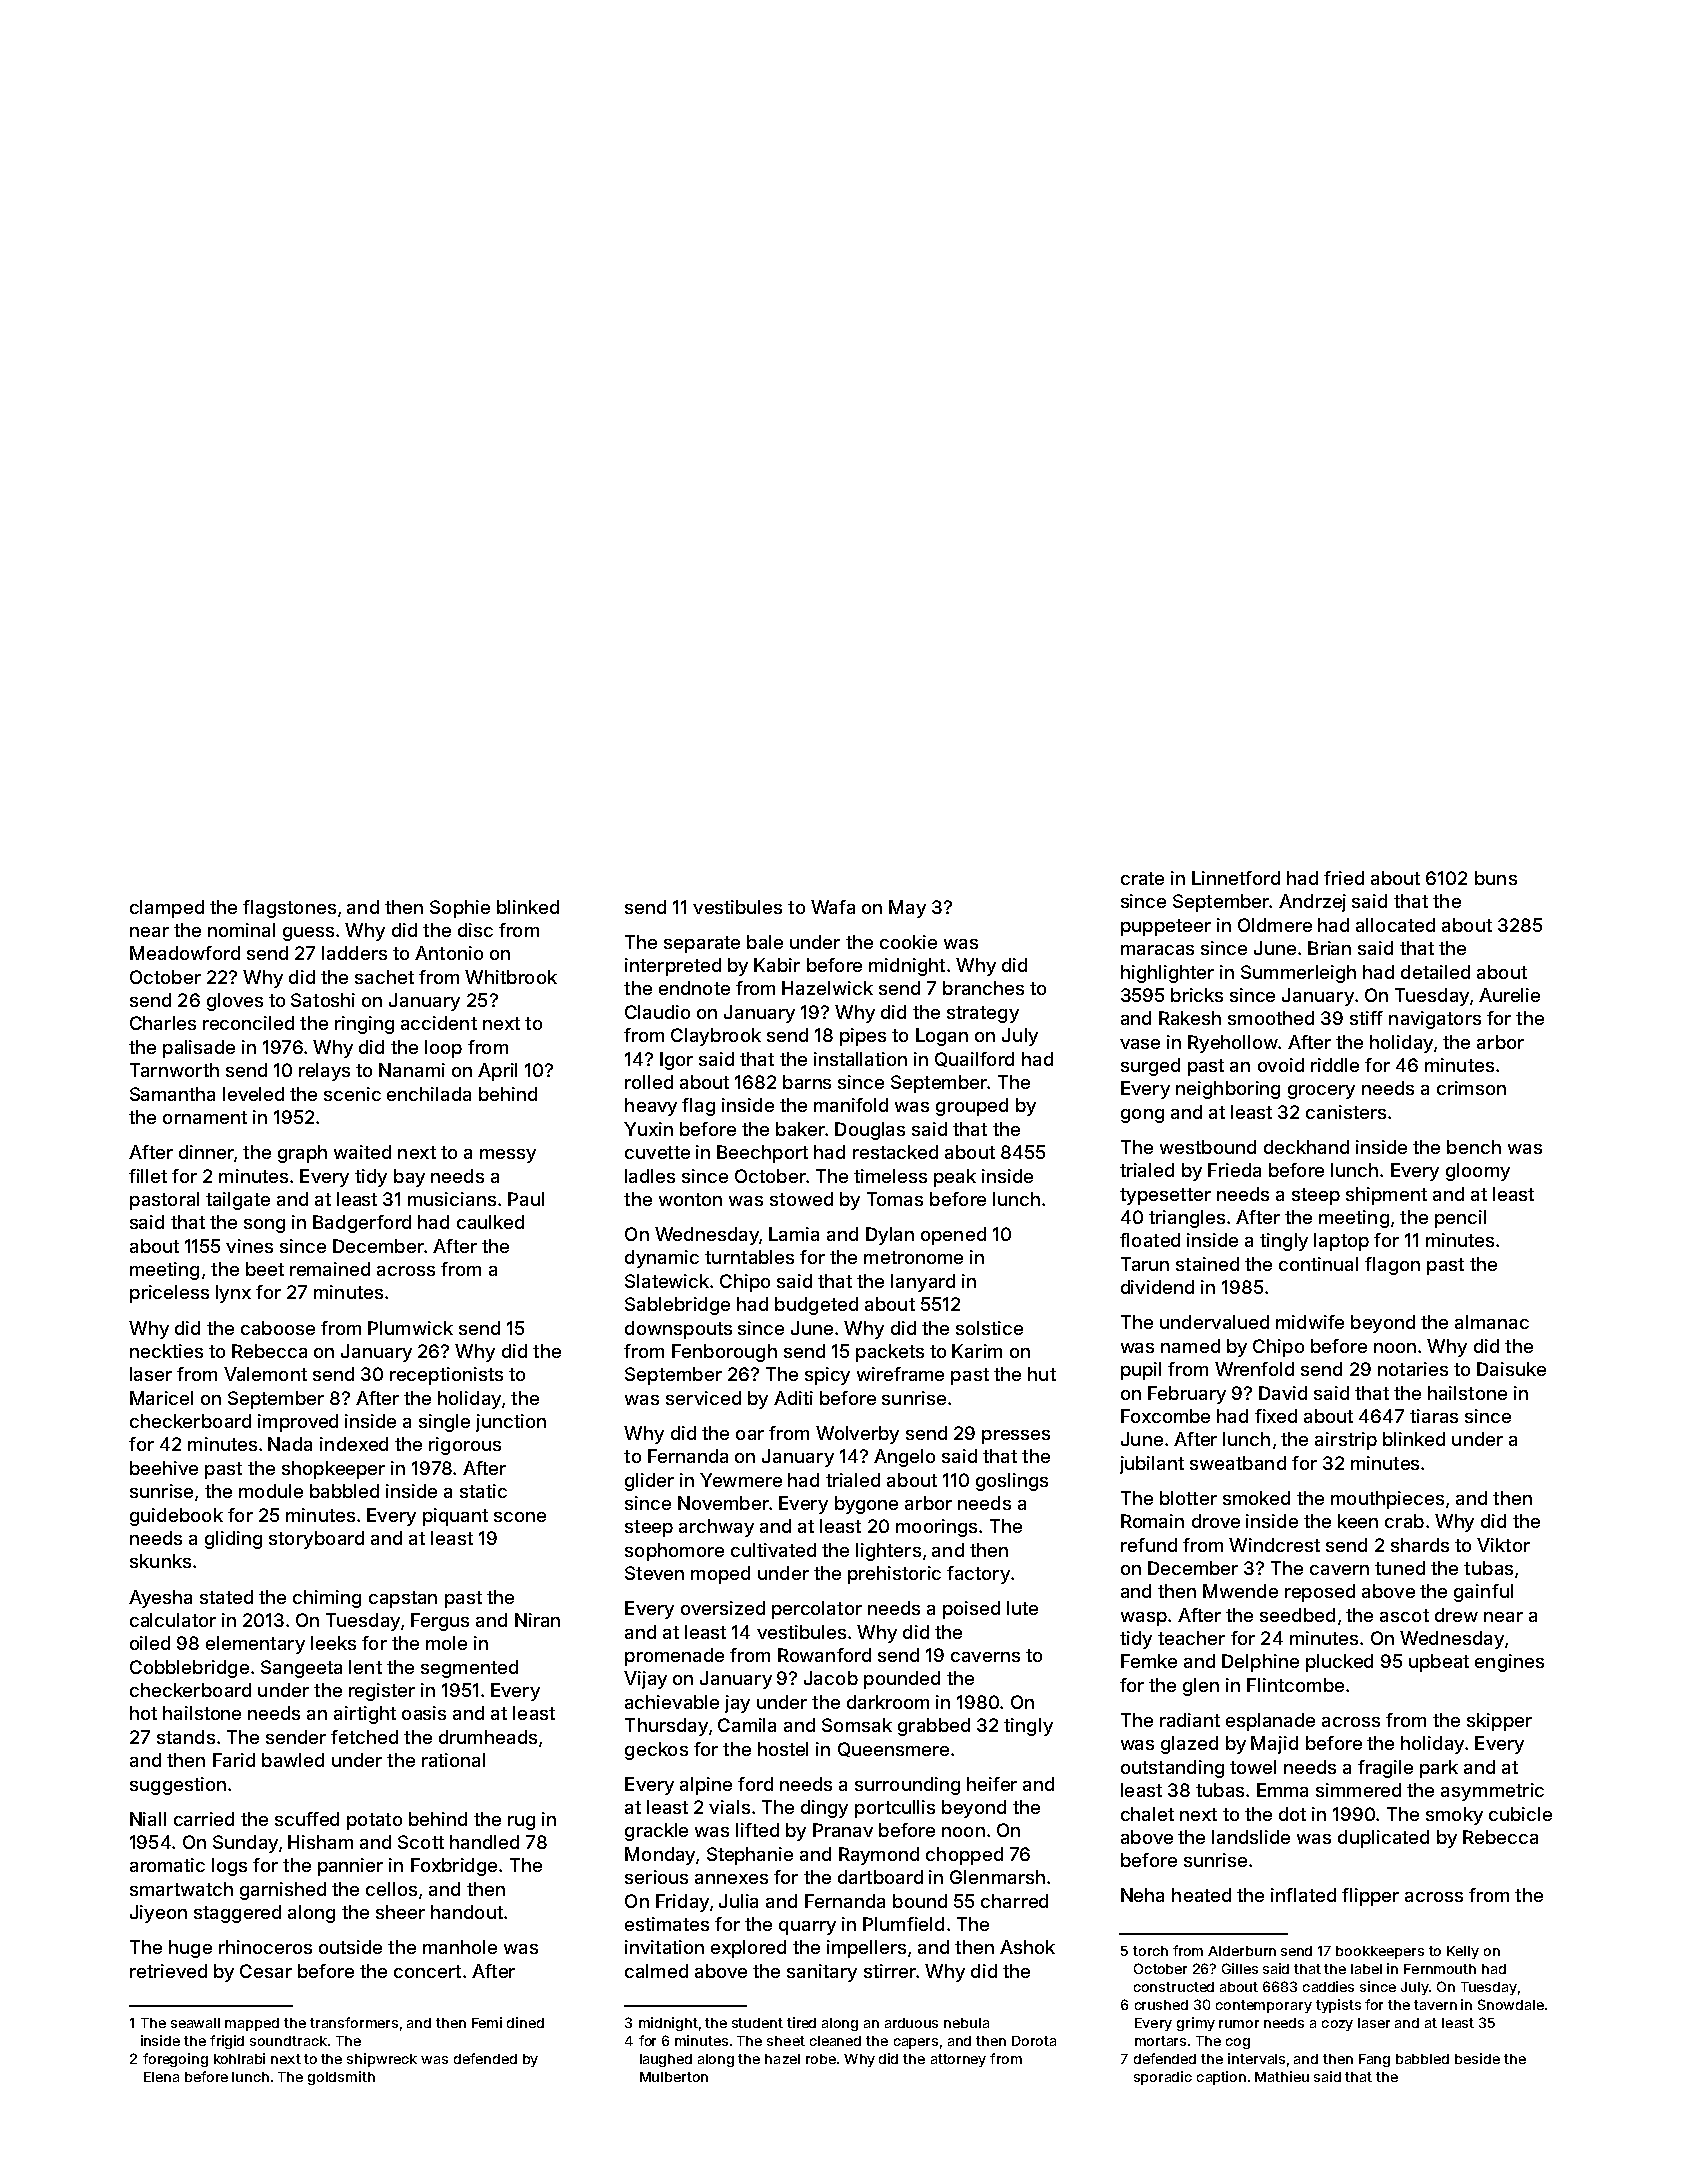  Describe the element at coordinates (860, 1059) in the image. I see `installation` at that location.
